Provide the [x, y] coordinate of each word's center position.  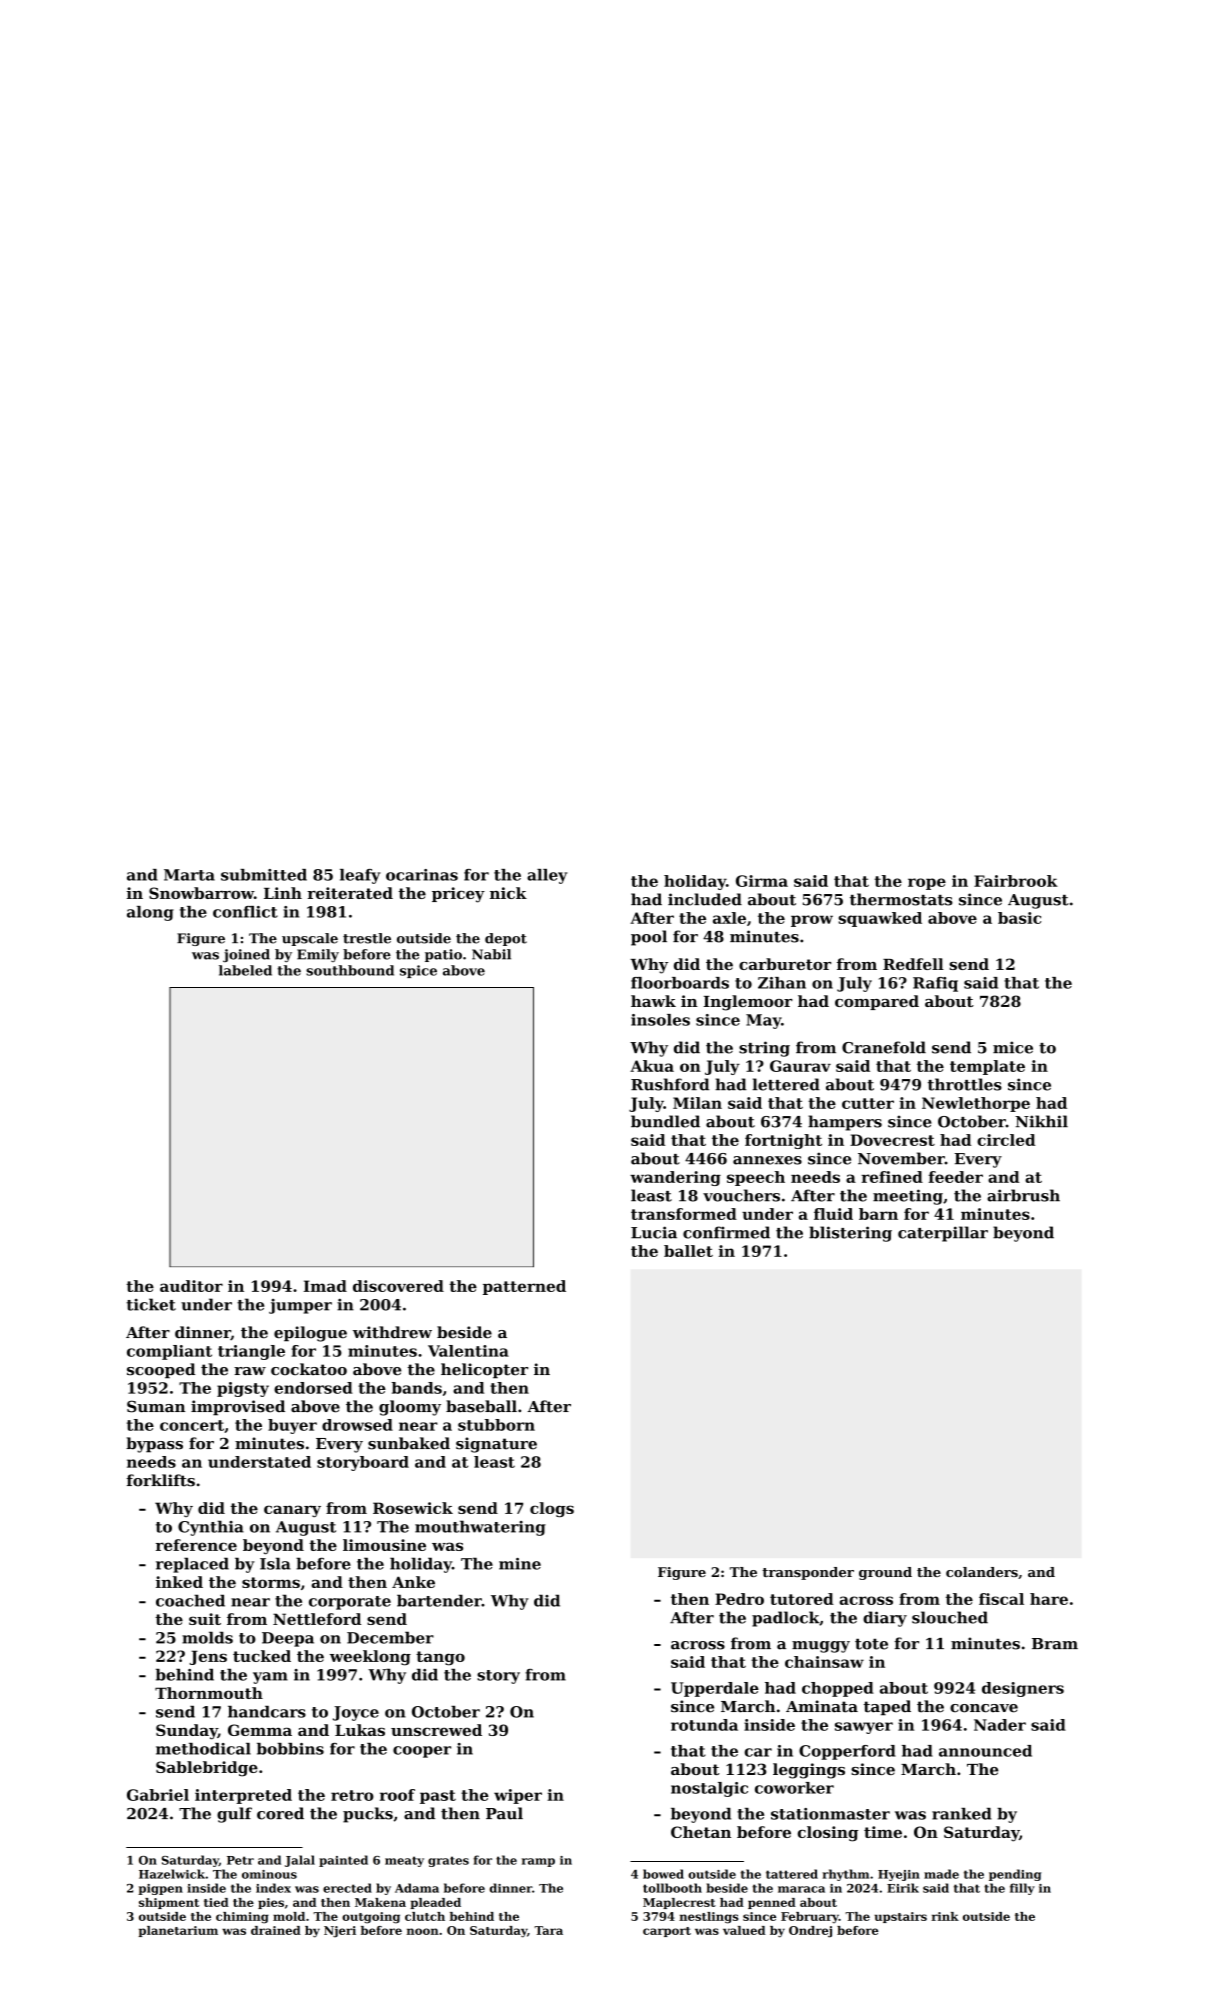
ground [885, 1573]
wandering [675, 1178]
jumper [300, 1306]
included [705, 899]
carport [667, 1932]
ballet [688, 1251]
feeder [955, 1177]
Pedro [739, 1599]
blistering [850, 1234]
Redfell [913, 964]
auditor [191, 1286]
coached [190, 1600]
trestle [367, 938]
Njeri [340, 1932]
